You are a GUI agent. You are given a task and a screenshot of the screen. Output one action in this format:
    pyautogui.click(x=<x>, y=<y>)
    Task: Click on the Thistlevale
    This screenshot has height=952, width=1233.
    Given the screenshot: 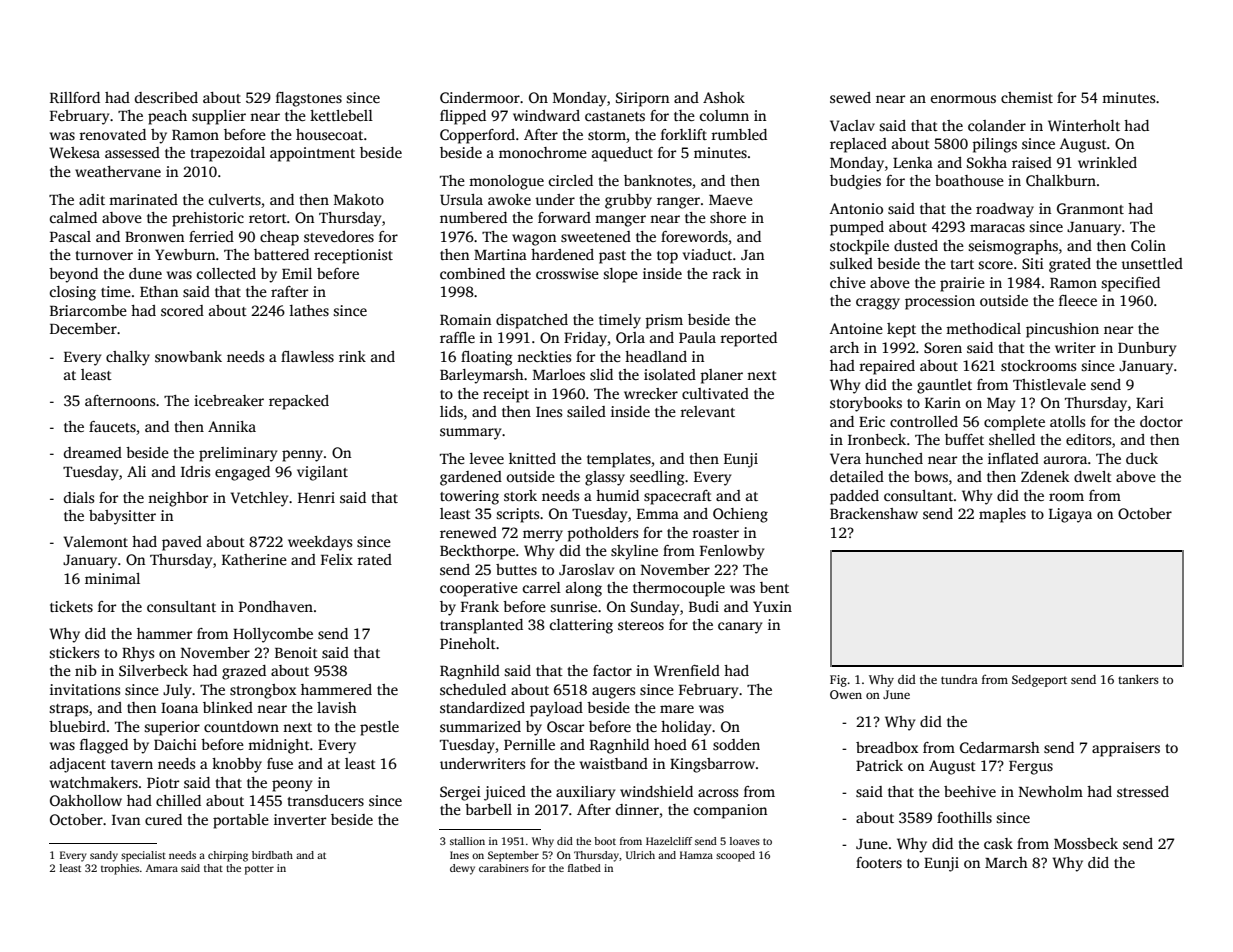 What is the action you would take?
    pyautogui.click(x=1049, y=384)
